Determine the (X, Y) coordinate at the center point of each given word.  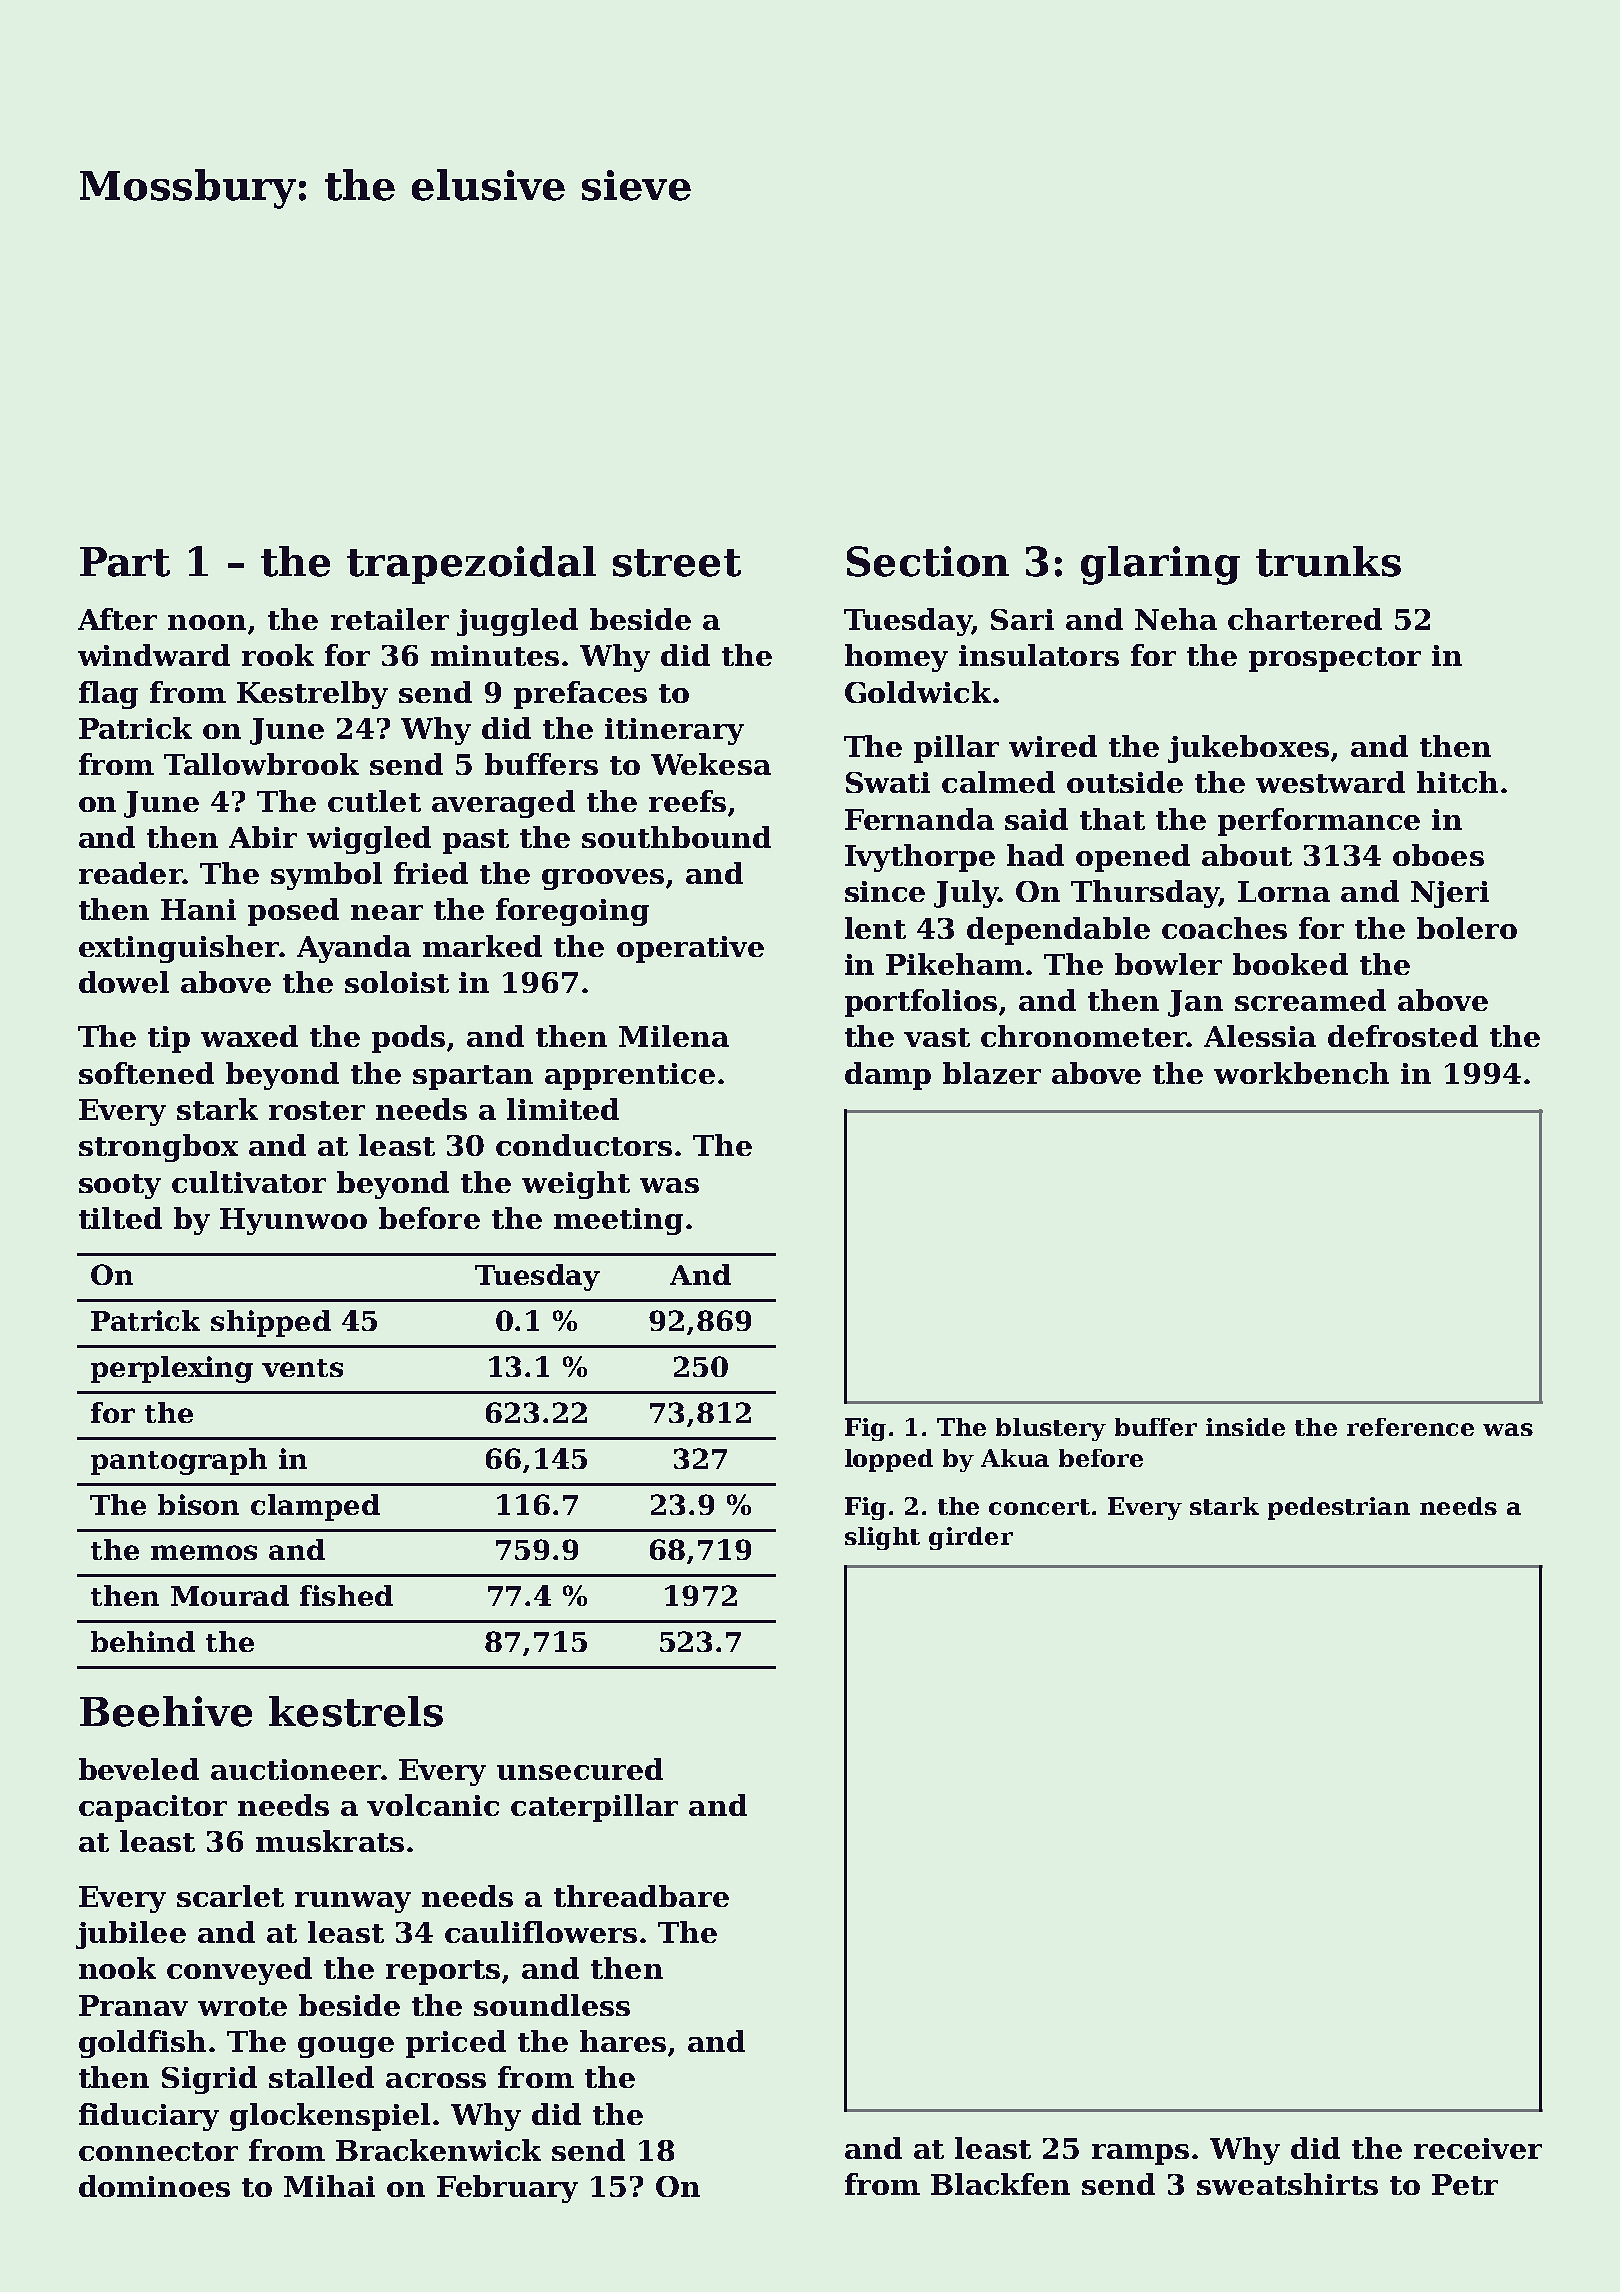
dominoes (154, 2186)
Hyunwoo (293, 1221)
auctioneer (296, 1769)
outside (1125, 782)
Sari (1022, 619)
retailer (390, 619)
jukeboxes (1248, 749)
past (476, 841)
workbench (1301, 1073)
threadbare (641, 1896)
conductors (584, 1145)
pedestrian (1339, 1508)
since (885, 891)
